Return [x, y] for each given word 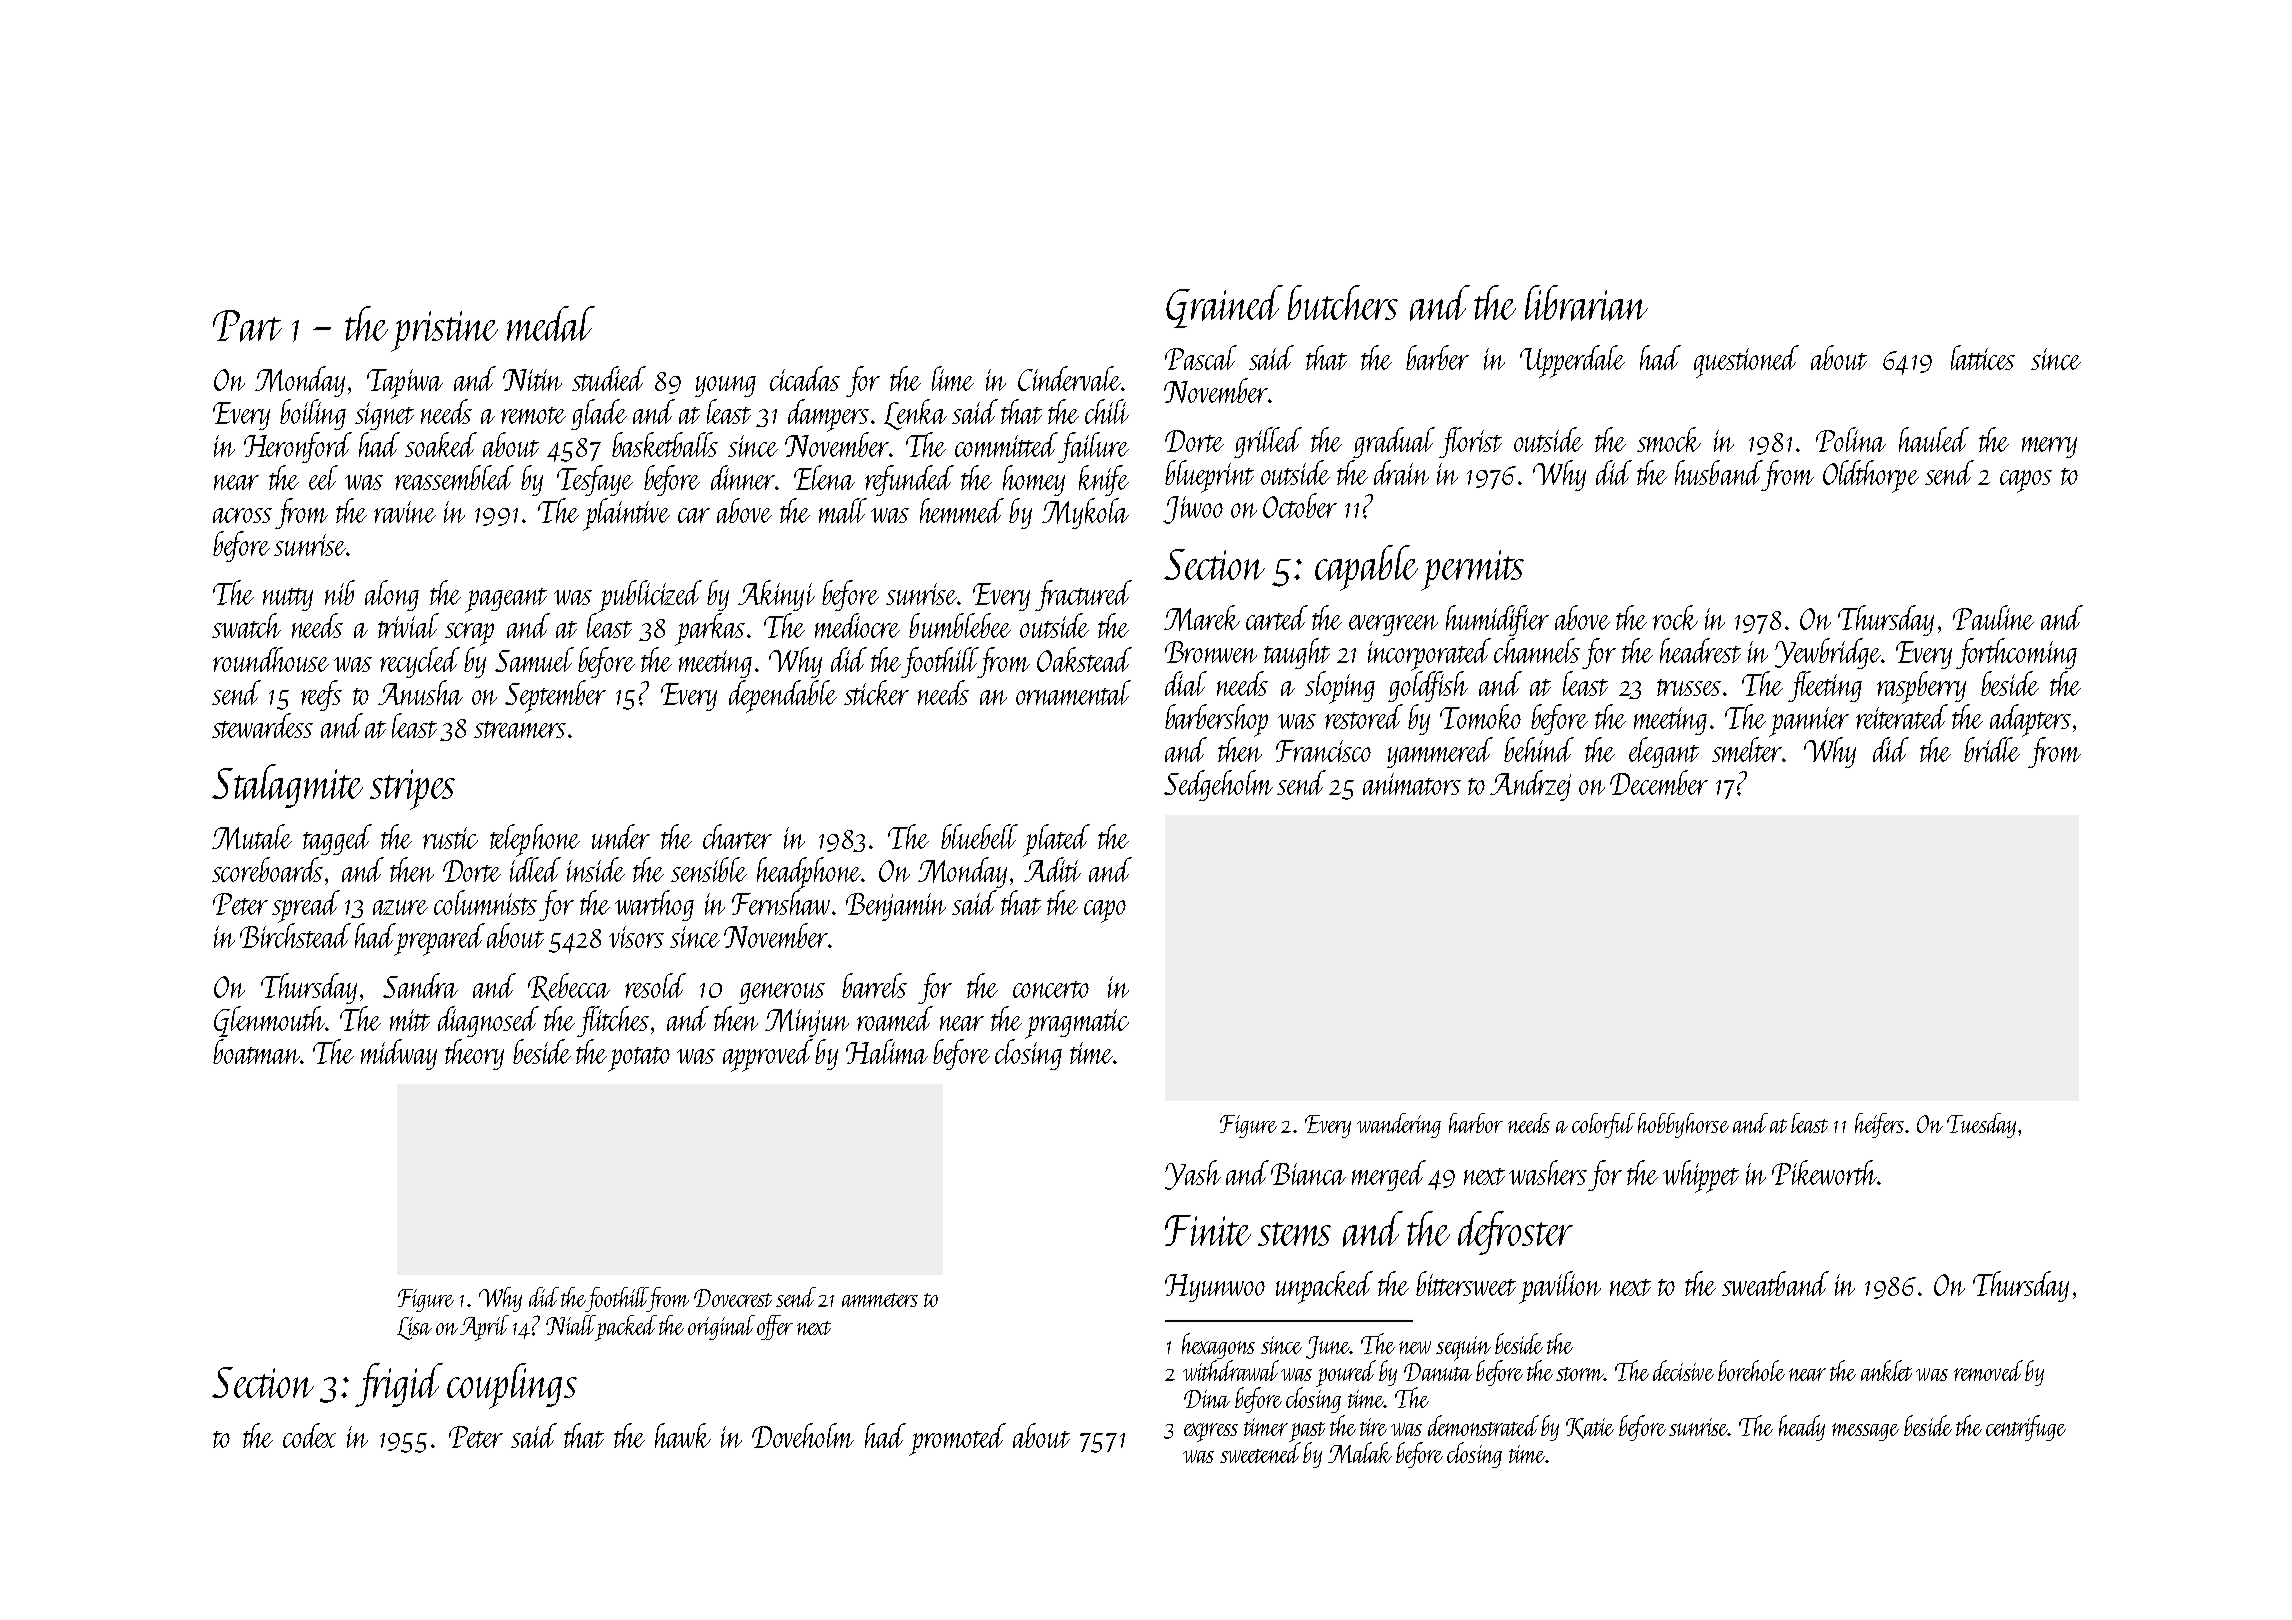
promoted [957, 1439]
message [1865, 1432]
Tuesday [1981, 1125]
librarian [1586, 303]
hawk [683, 1435]
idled [535, 869]
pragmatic [1077, 1024]
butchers [1343, 302]
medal [551, 324]
